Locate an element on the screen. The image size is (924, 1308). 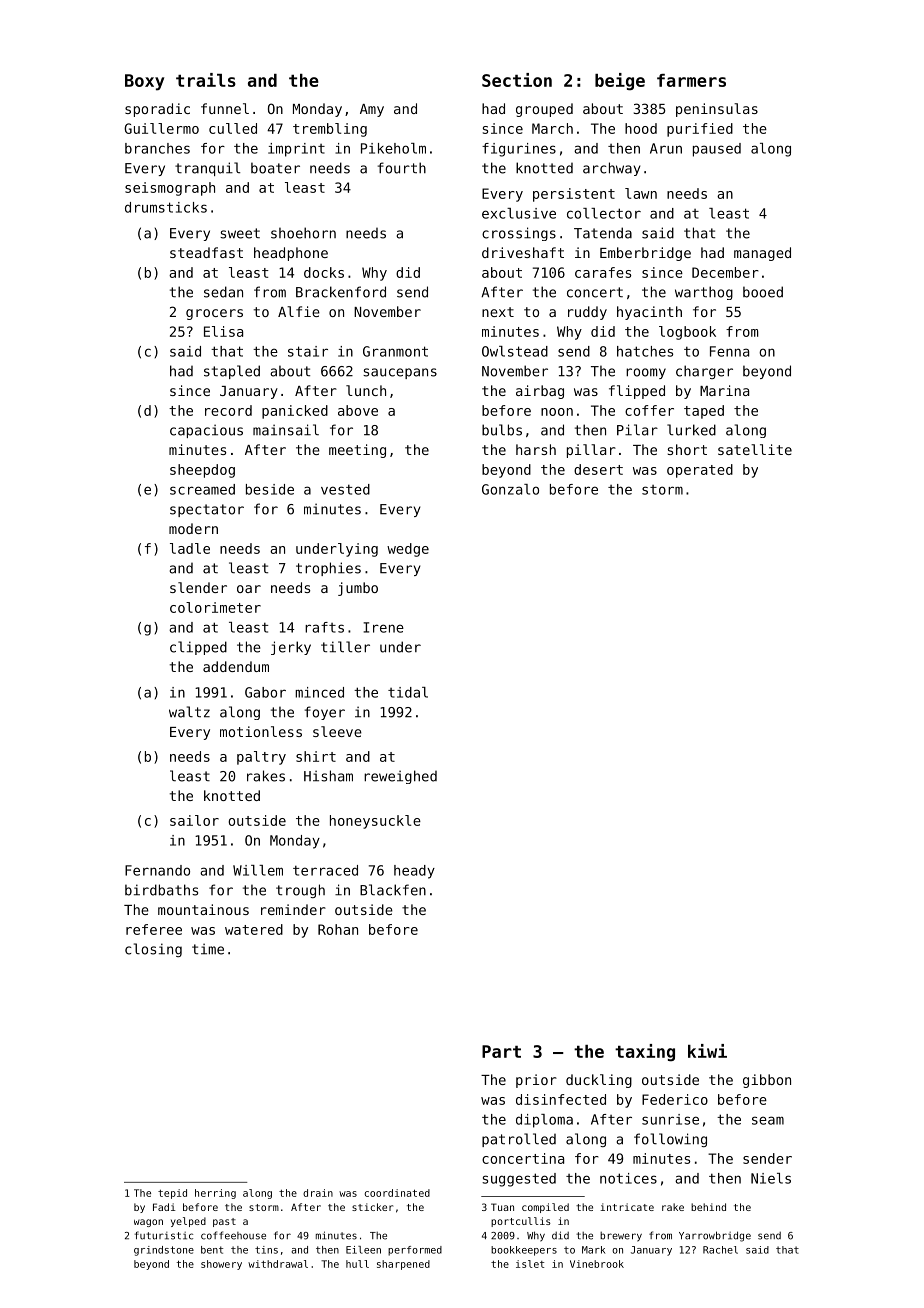
Rachel is located at coordinates (720, 1250).
